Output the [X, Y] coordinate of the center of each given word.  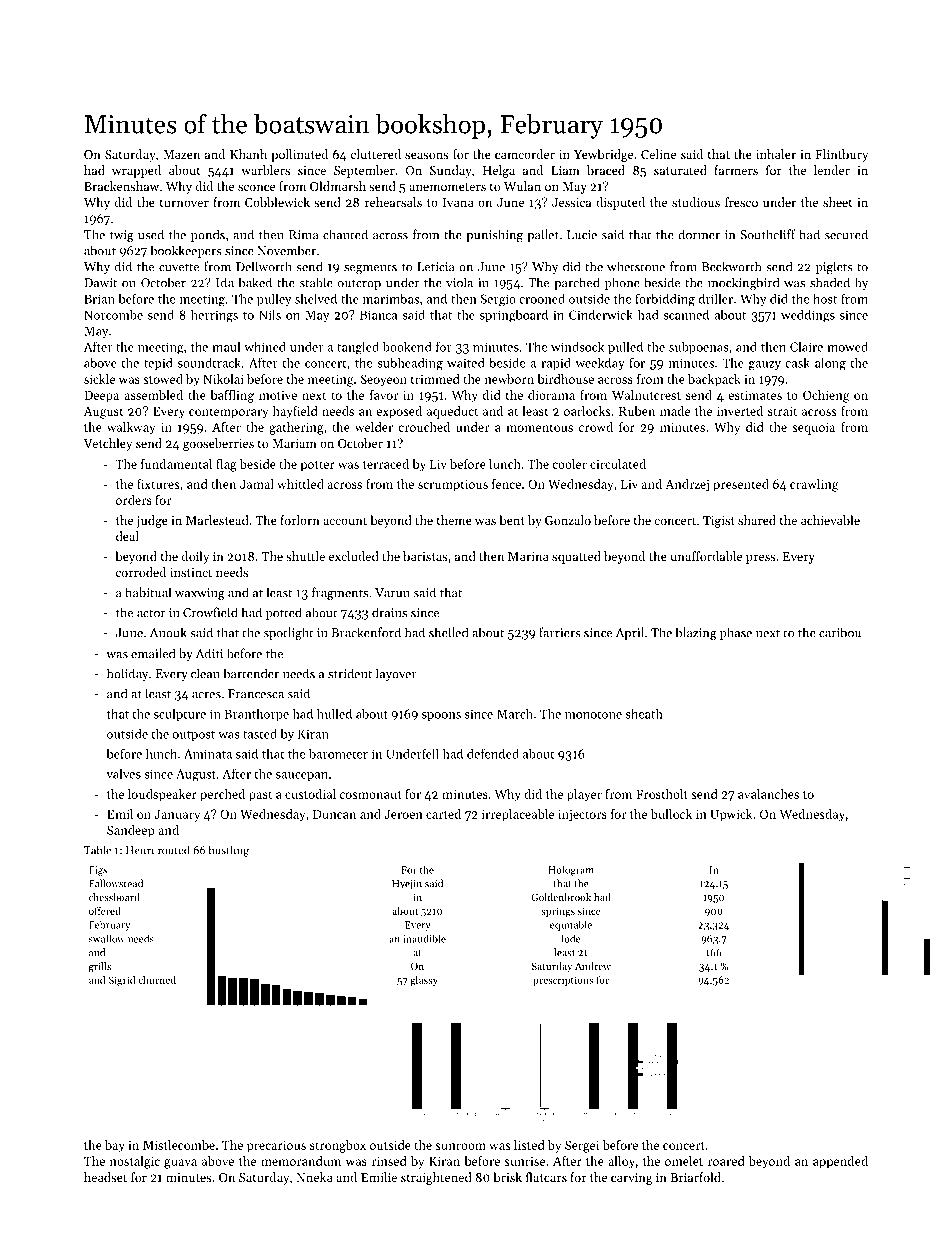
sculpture [180, 715]
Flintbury [842, 155]
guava [180, 1164]
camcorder [525, 154]
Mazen [181, 154]
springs [558, 912]
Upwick [731, 815]
